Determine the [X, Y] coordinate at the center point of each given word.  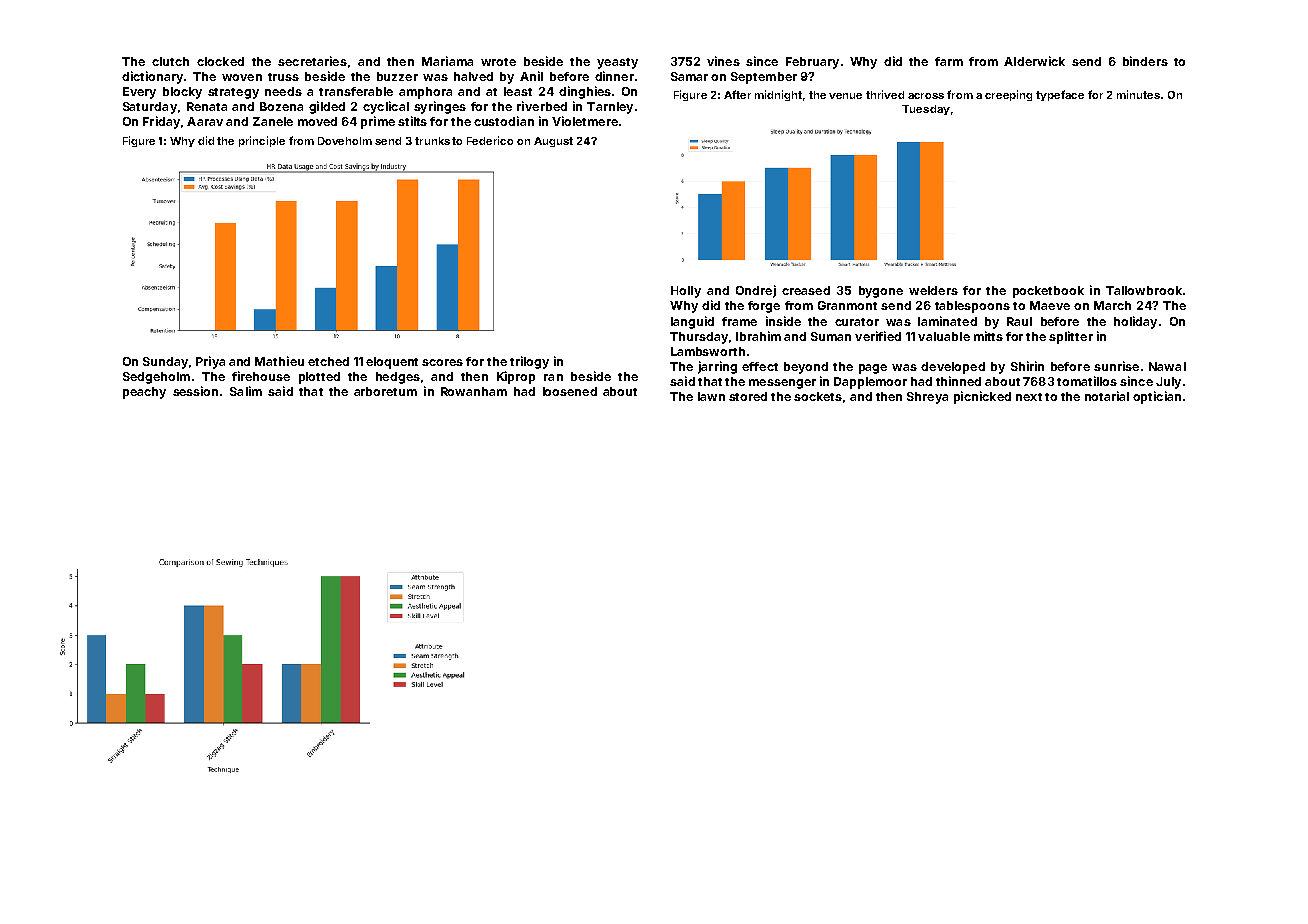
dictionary [152, 77]
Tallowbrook [1144, 290]
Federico [490, 140]
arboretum [385, 391]
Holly [686, 292]
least [518, 91]
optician [1157, 397]
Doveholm [345, 141]
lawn [711, 396]
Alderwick [1034, 61]
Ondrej [756, 291]
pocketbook [1048, 292]
